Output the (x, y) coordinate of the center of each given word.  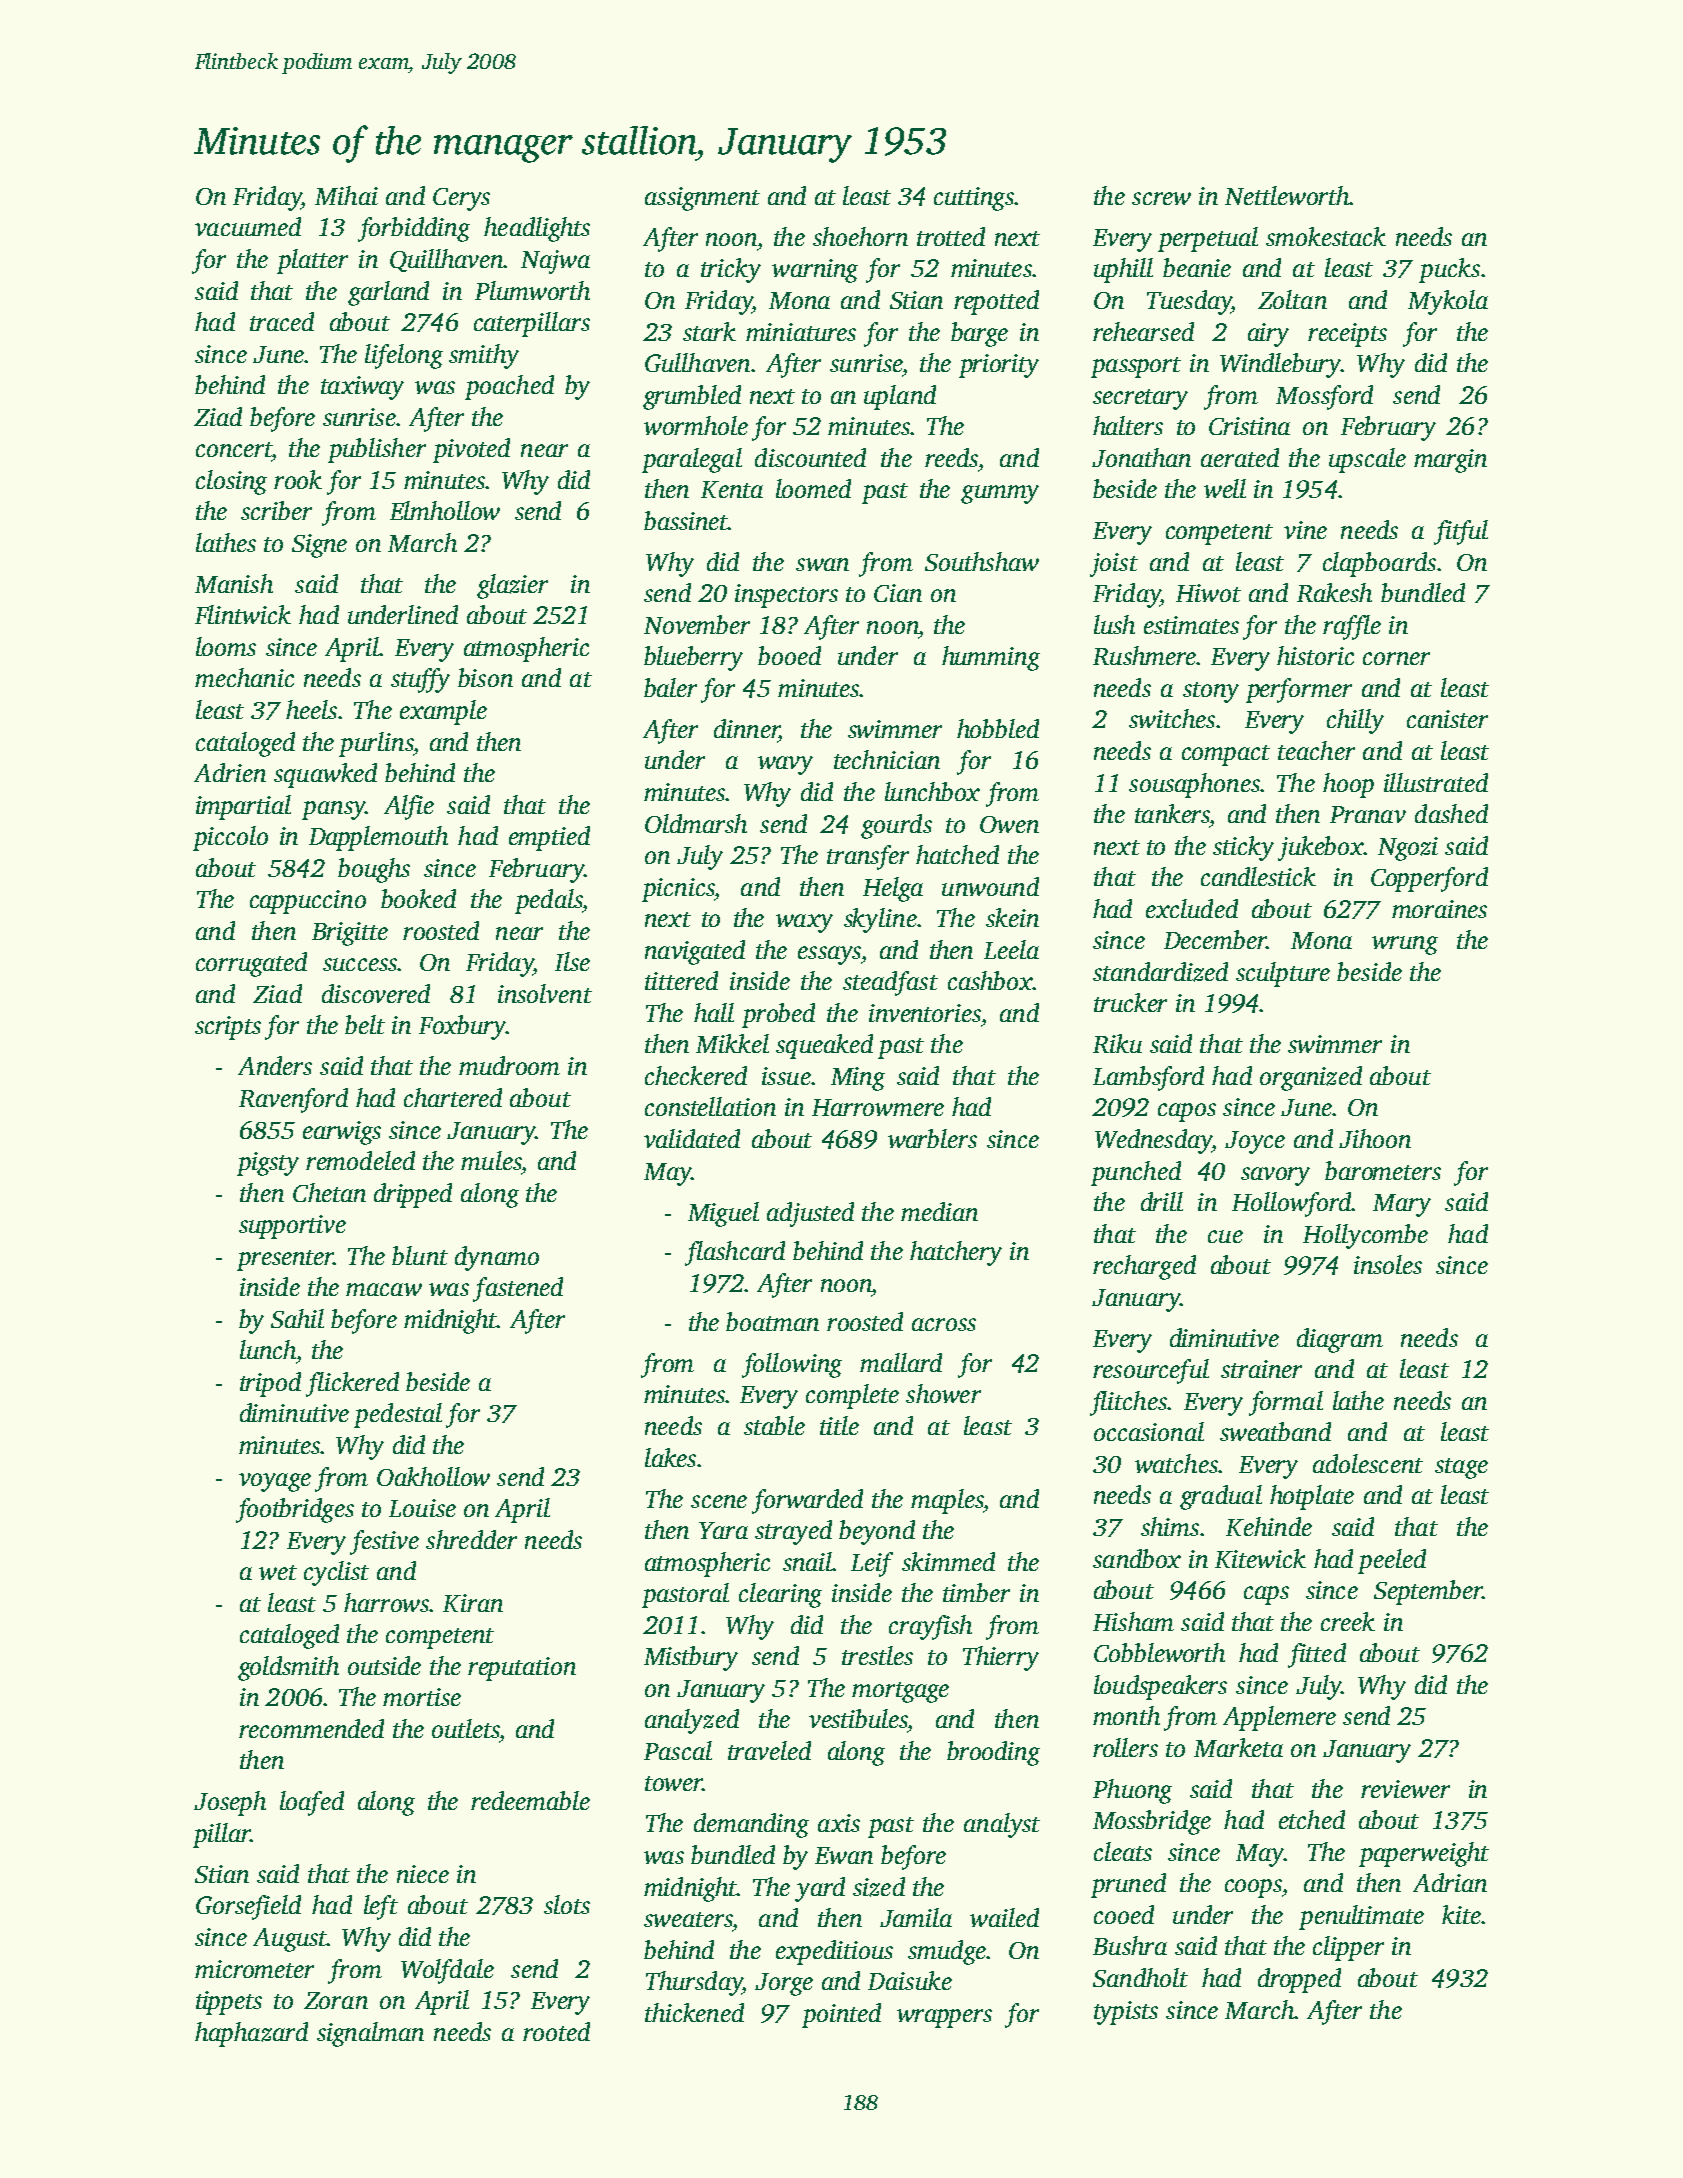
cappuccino (308, 902)
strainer (1261, 1369)
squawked (325, 775)
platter (312, 261)
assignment (702, 199)
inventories (925, 1013)
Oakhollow (433, 1476)
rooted (556, 2031)
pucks (1449, 270)
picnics (678, 890)
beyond (877, 1532)
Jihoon (1375, 1138)
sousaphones (1194, 785)
